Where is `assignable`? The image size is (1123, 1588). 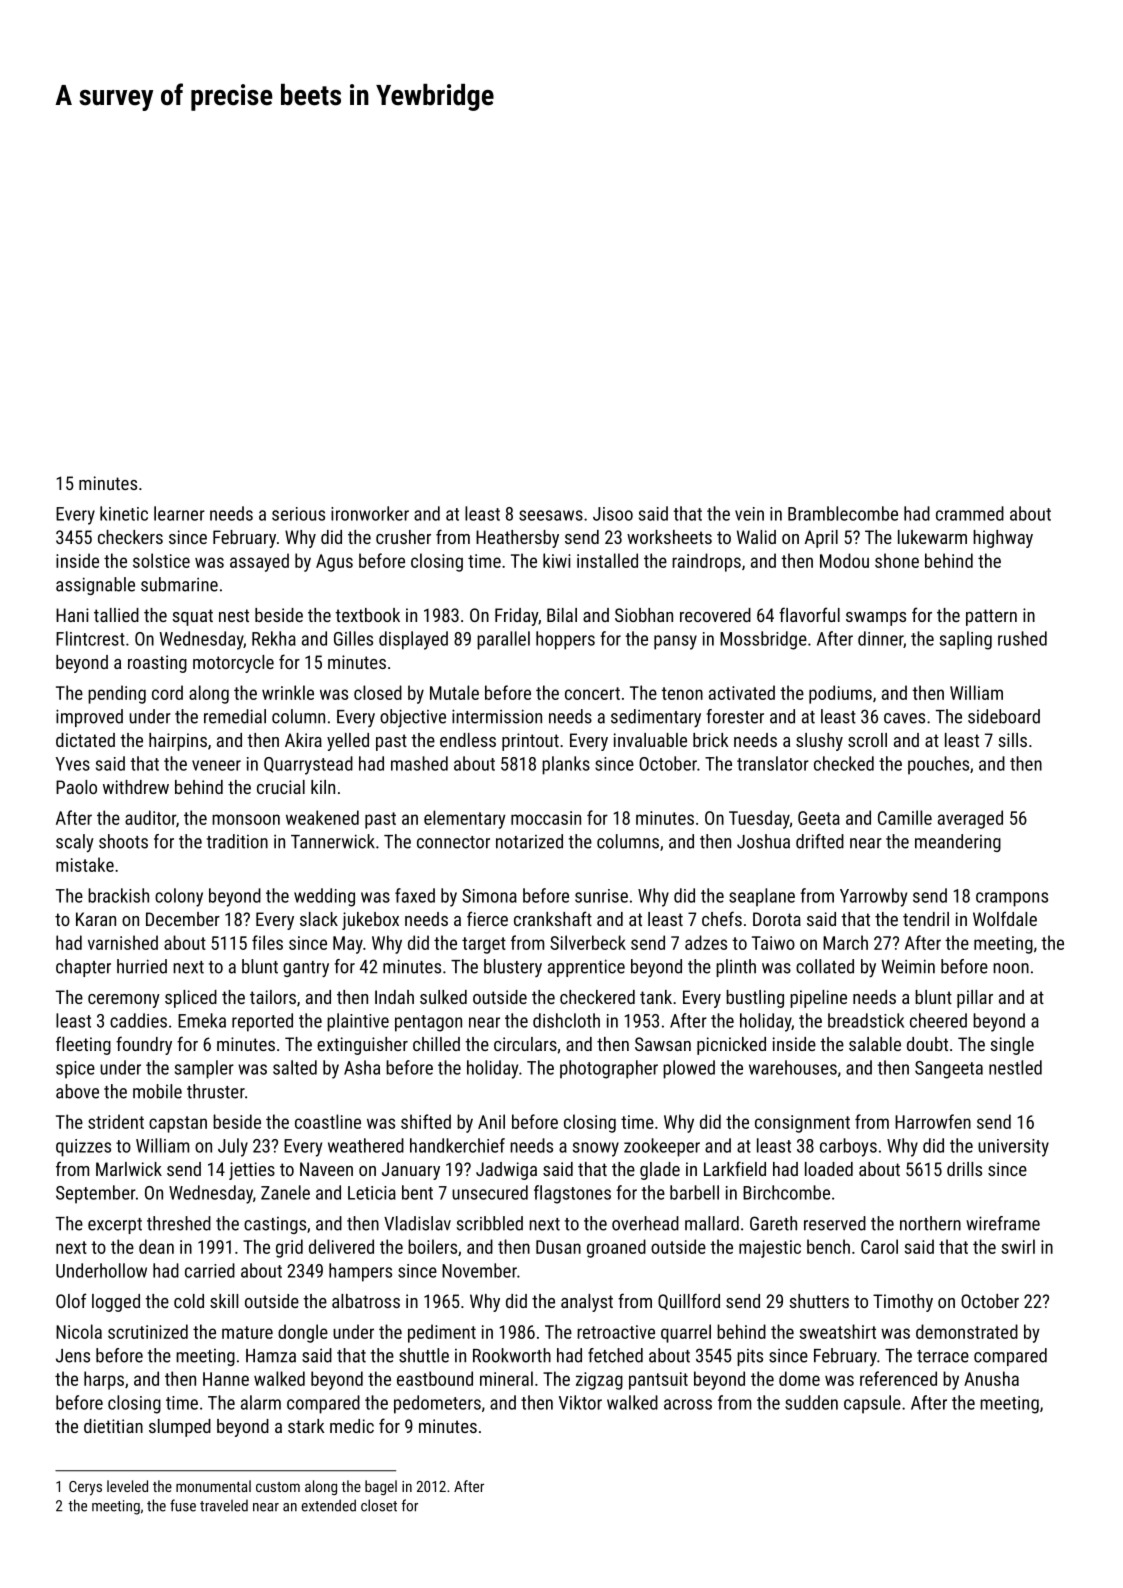
assignable is located at coordinates (95, 586).
